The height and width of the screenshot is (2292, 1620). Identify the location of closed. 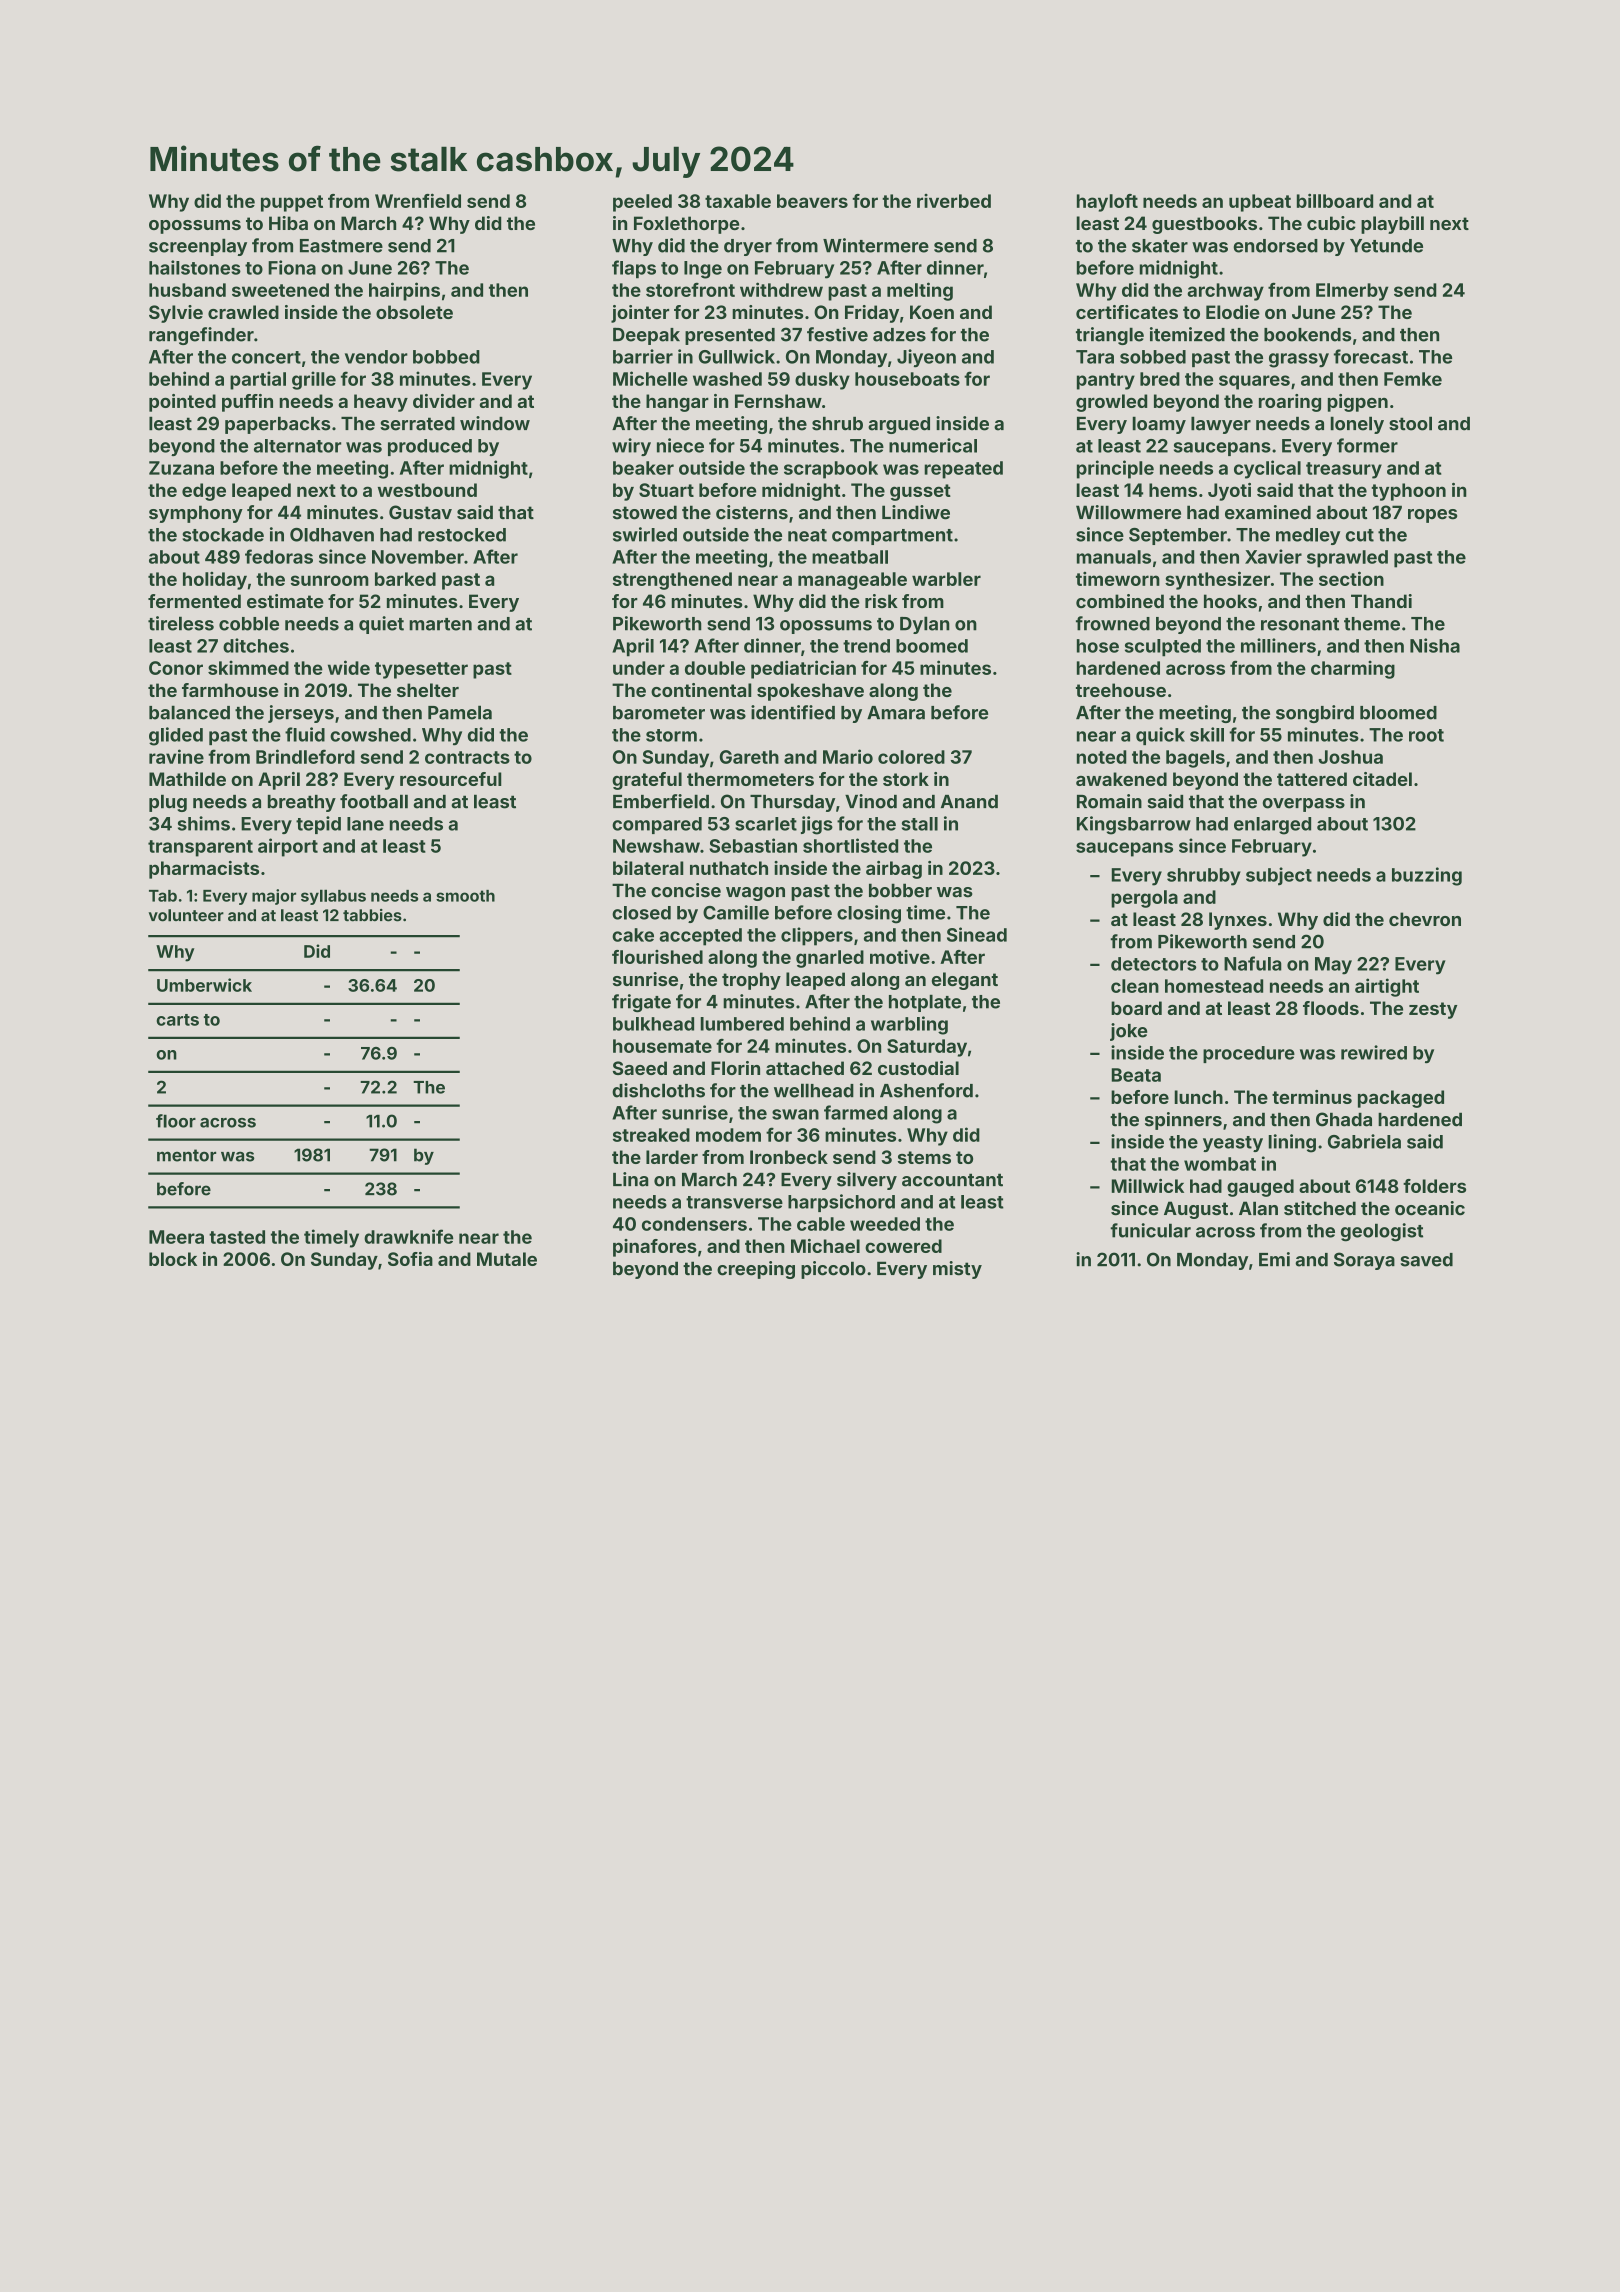
(641, 913).
